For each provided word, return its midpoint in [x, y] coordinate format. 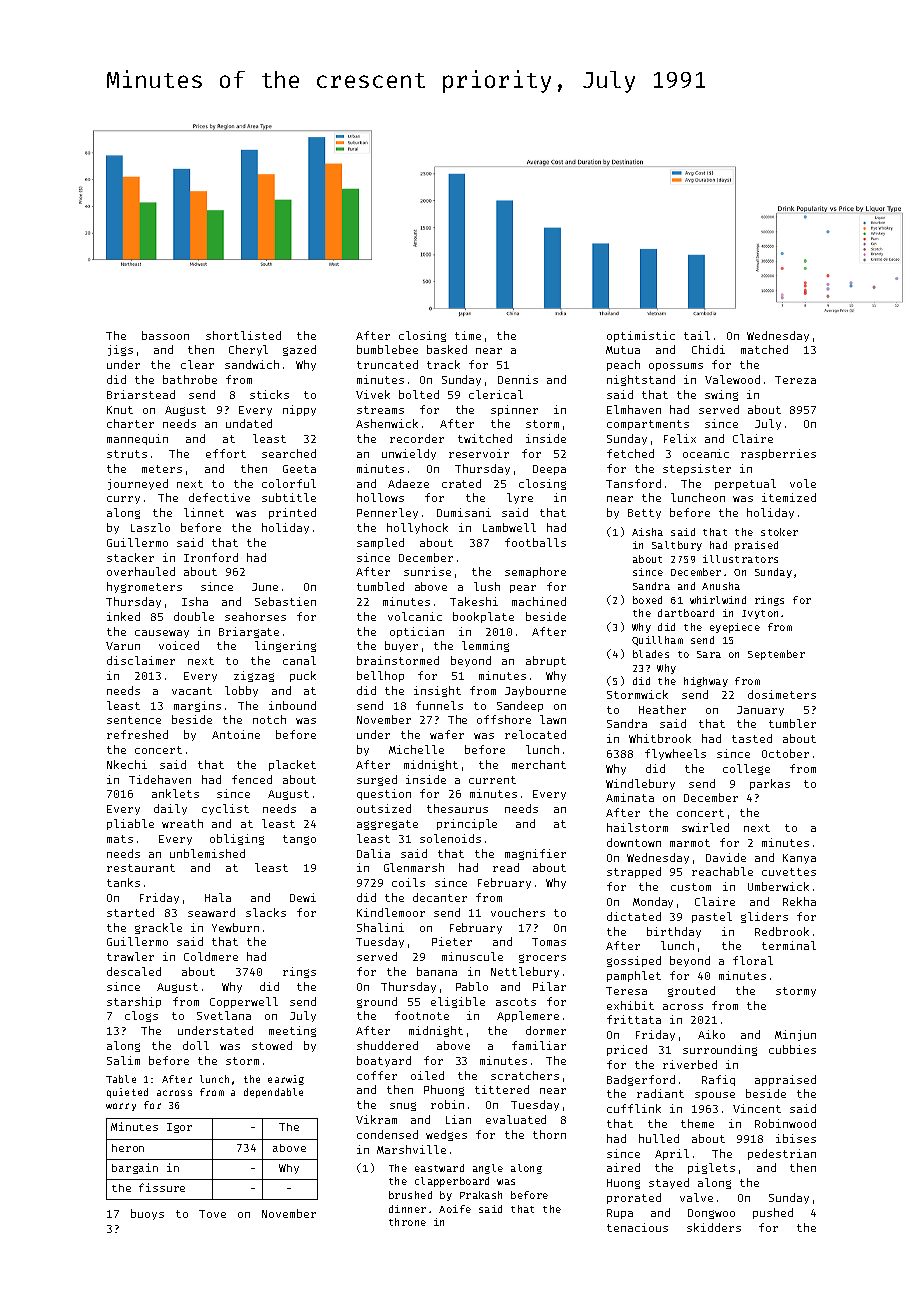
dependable [273, 1093]
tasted [752, 738]
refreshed [137, 734]
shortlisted [243, 335]
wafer [447, 734]
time [468, 335]
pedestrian [782, 1154]
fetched [630, 453]
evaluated [516, 1119]
